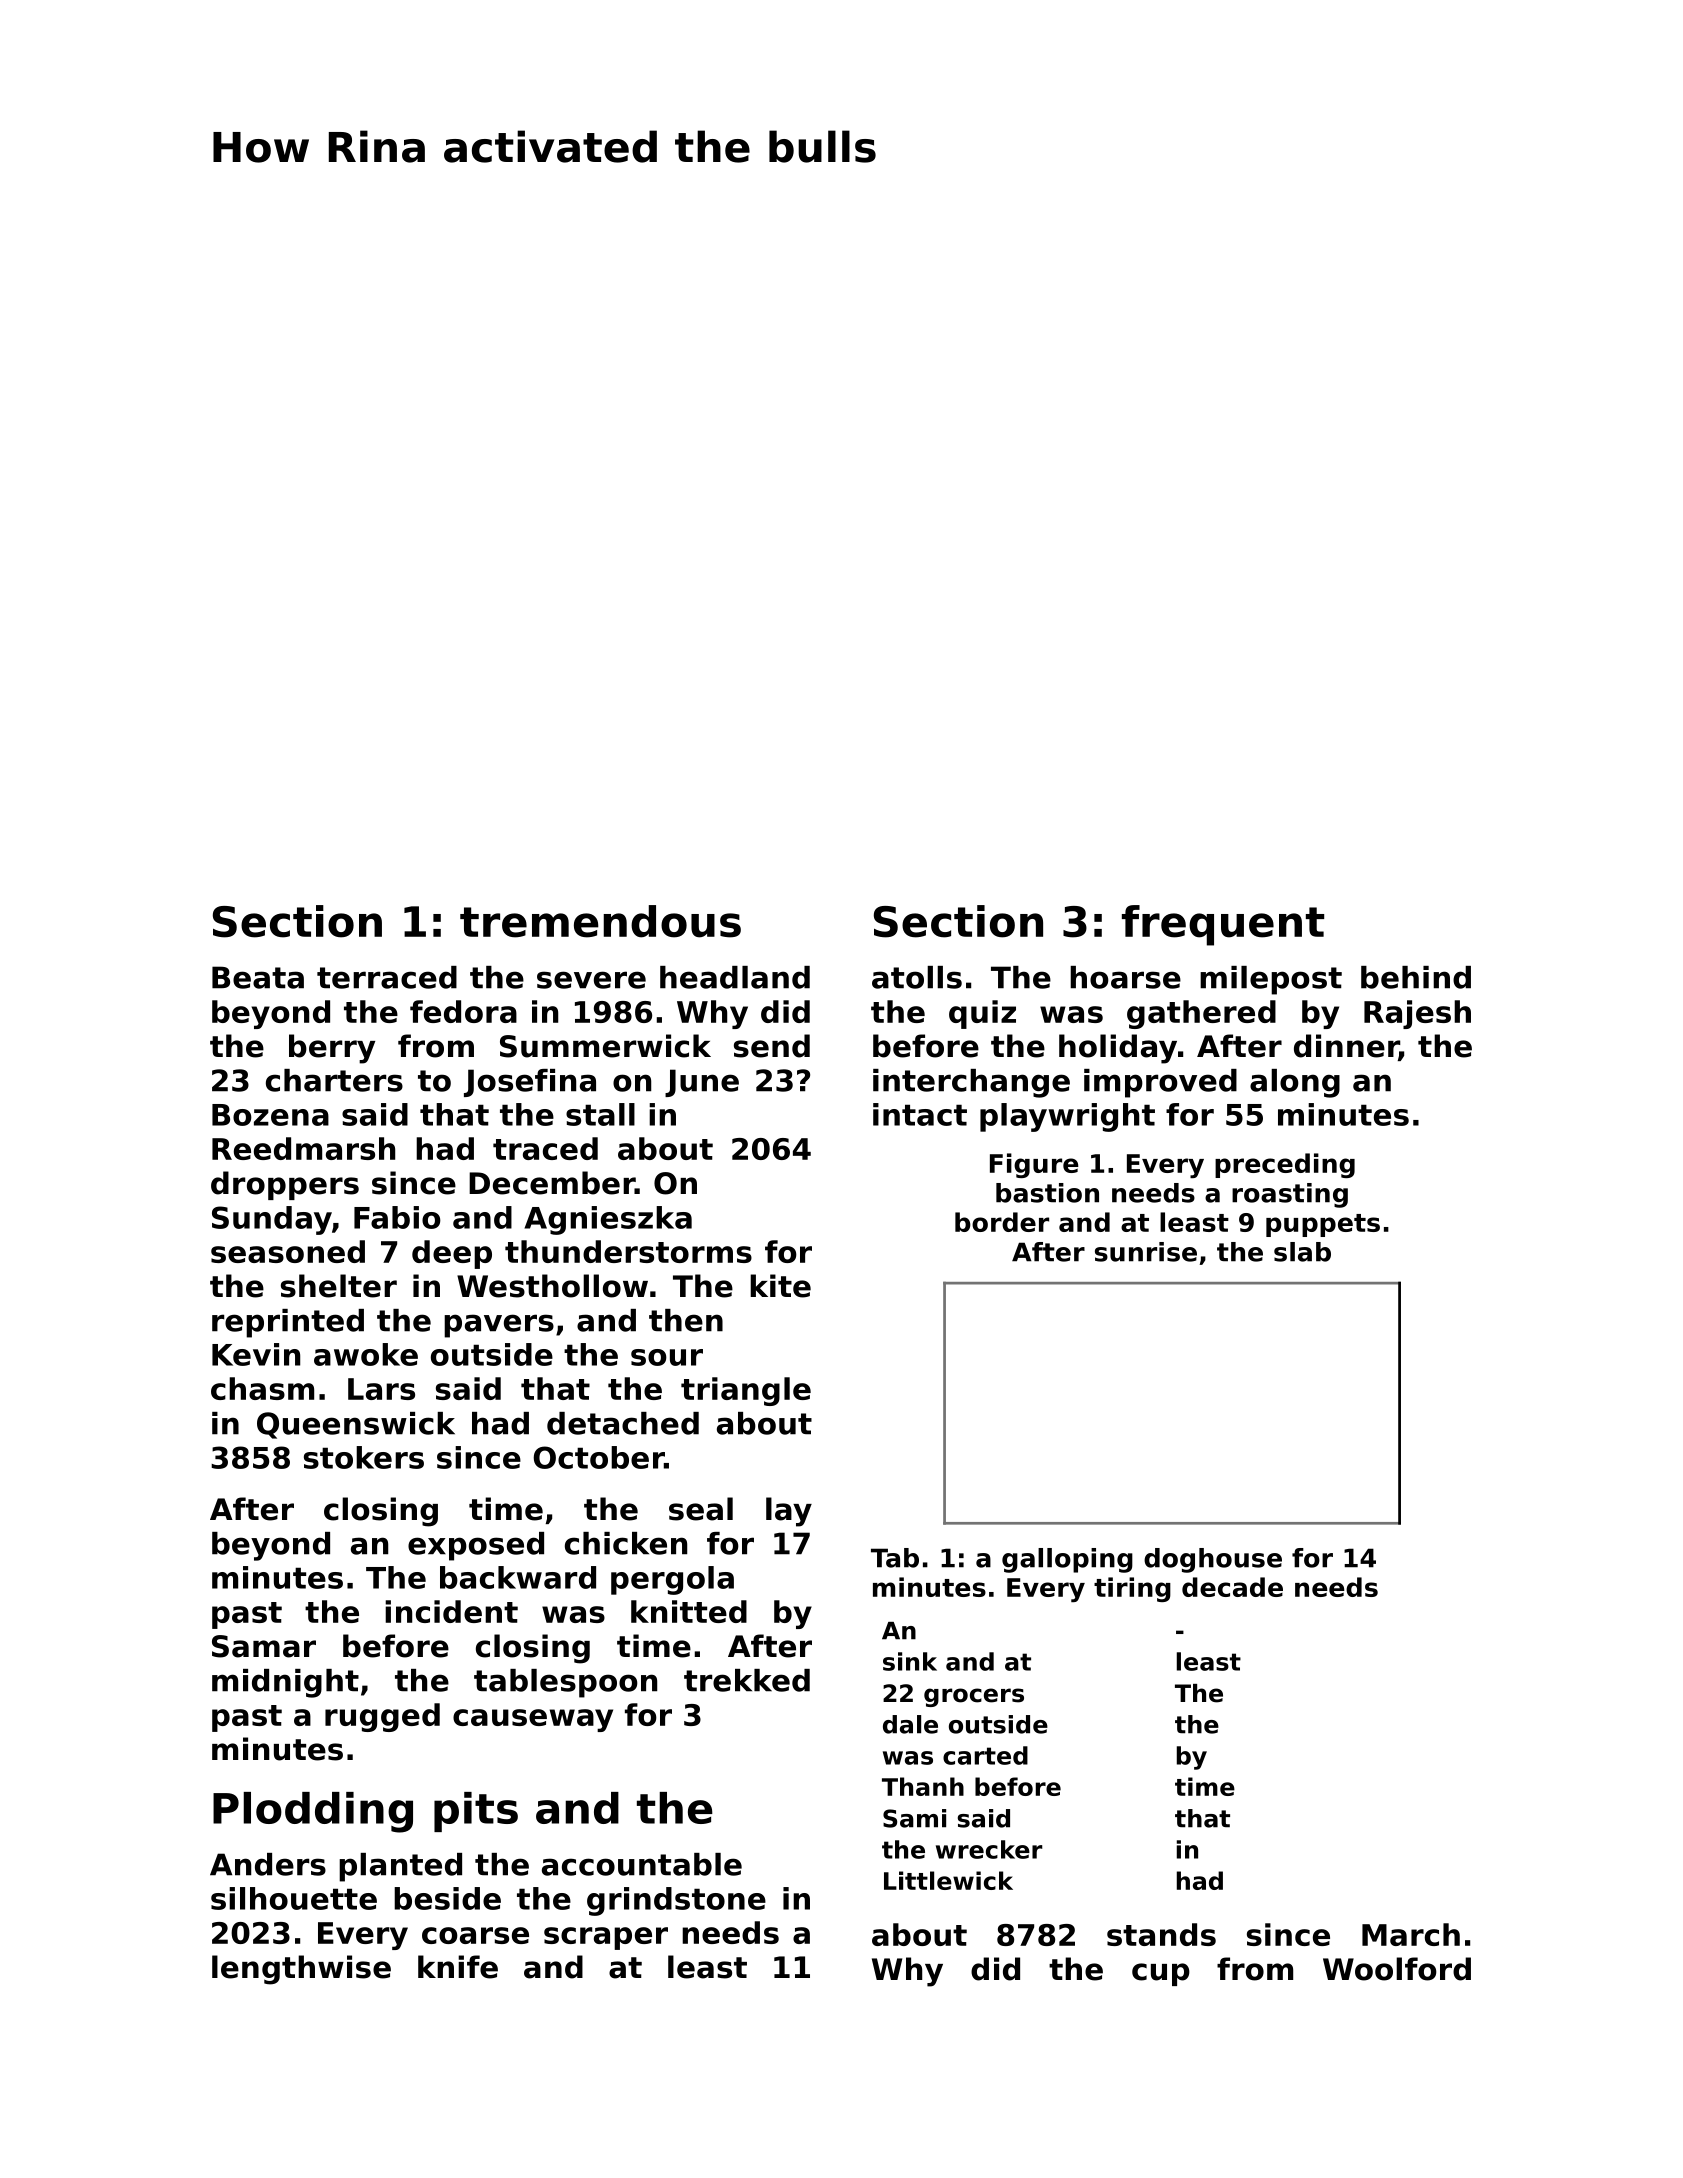 Image resolution: width=1683 pixels, height=2178 pixels. Describe the element at coordinates (1223, 925) in the screenshot. I see `frequent` at that location.
